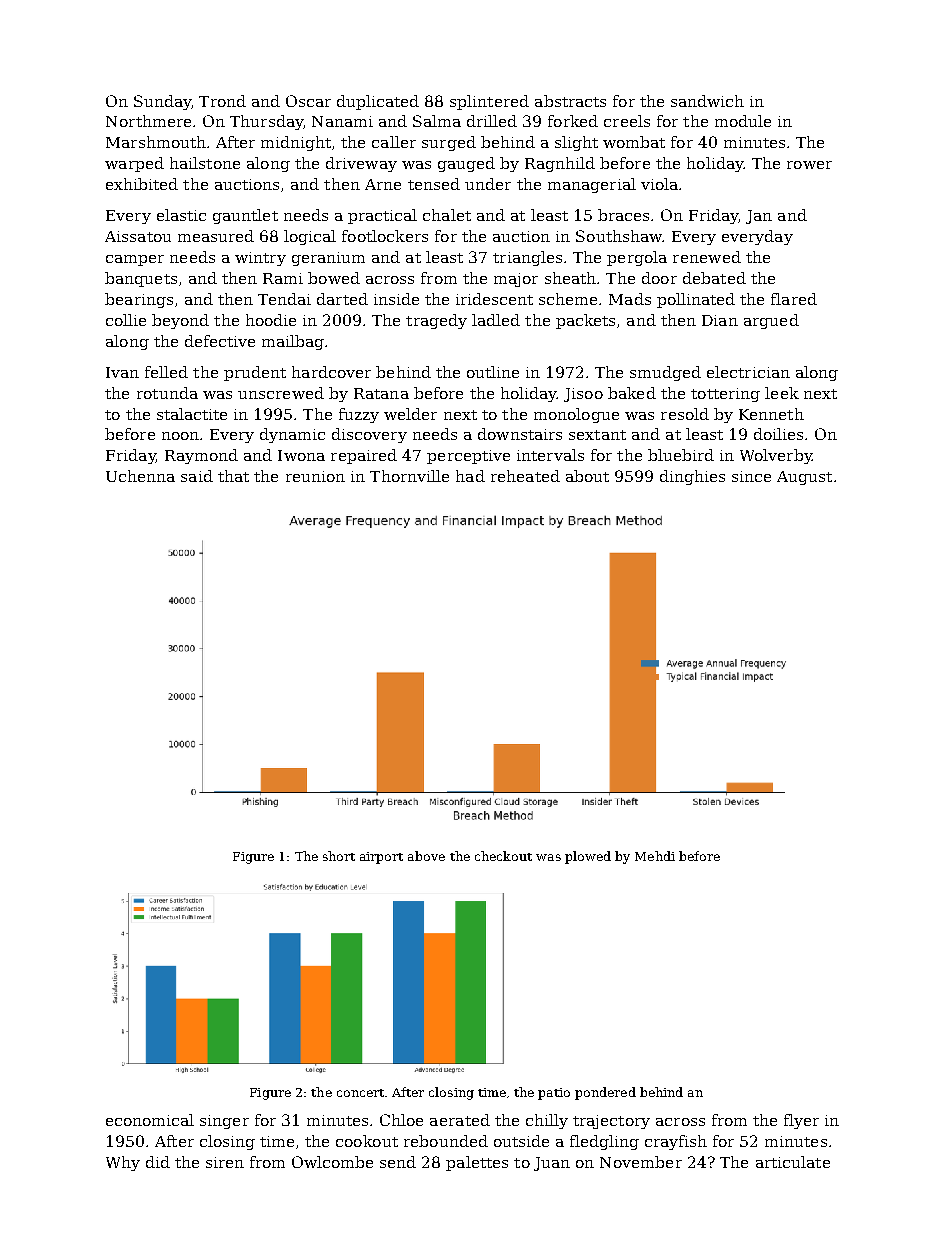 Image resolution: width=952 pixels, height=1233 pixels. I want to click on economical, so click(150, 1120).
